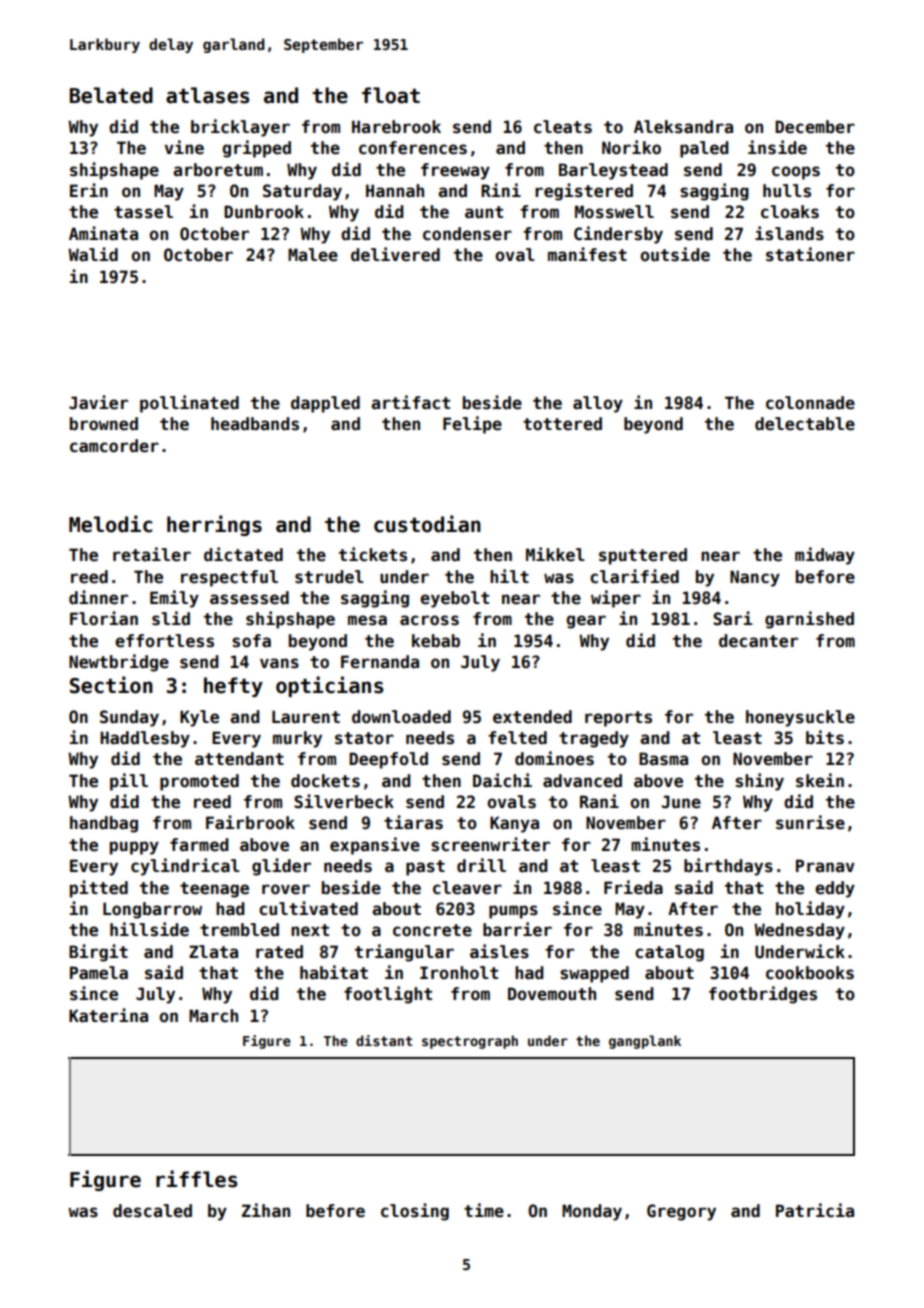 The image size is (924, 1308). Describe the element at coordinates (472, 425) in the screenshot. I see `Felipe` at that location.
